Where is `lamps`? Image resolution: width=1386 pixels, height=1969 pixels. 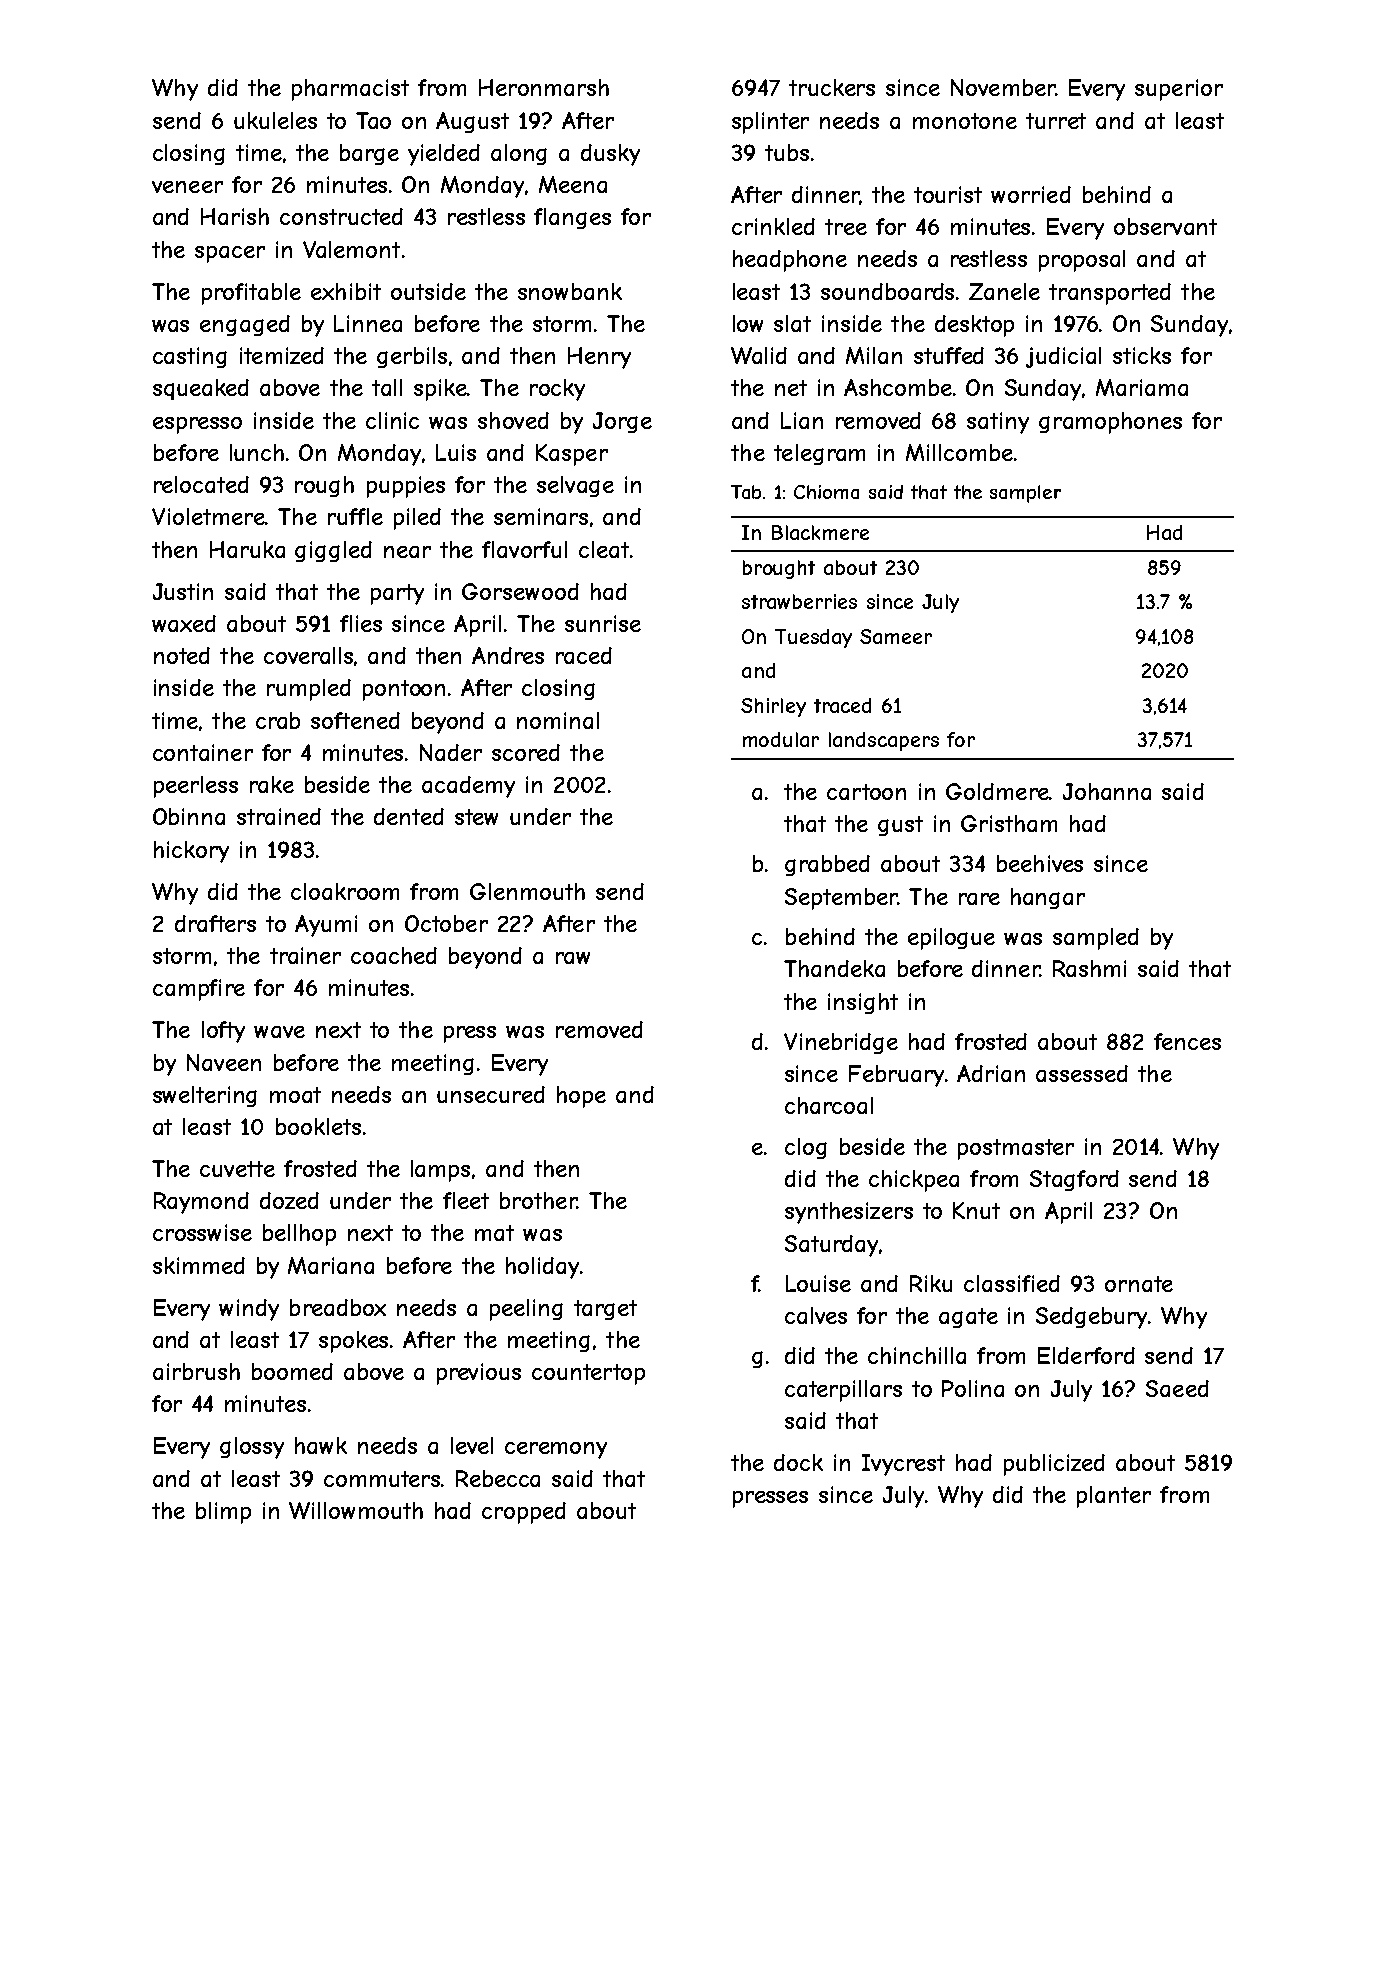 lamps is located at coordinates (440, 1171).
